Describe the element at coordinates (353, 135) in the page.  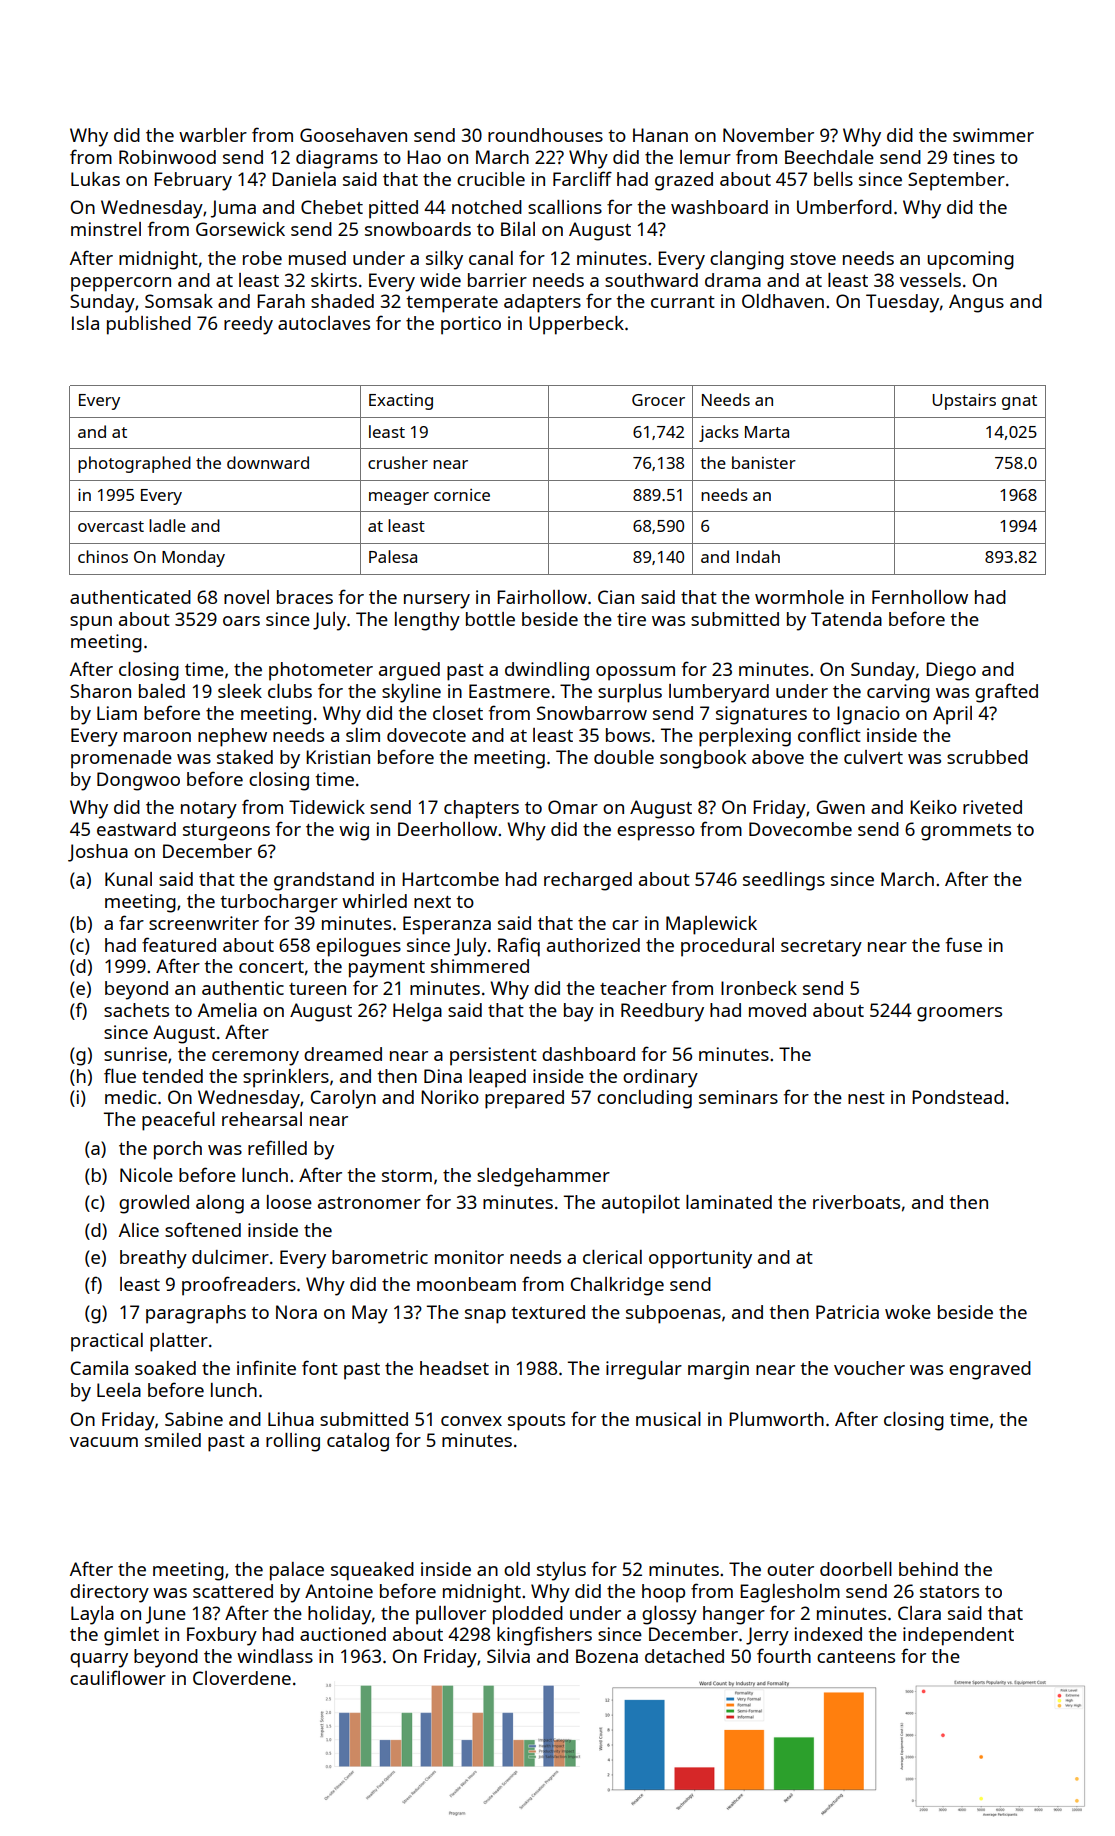
I see `Goosehaven` at that location.
